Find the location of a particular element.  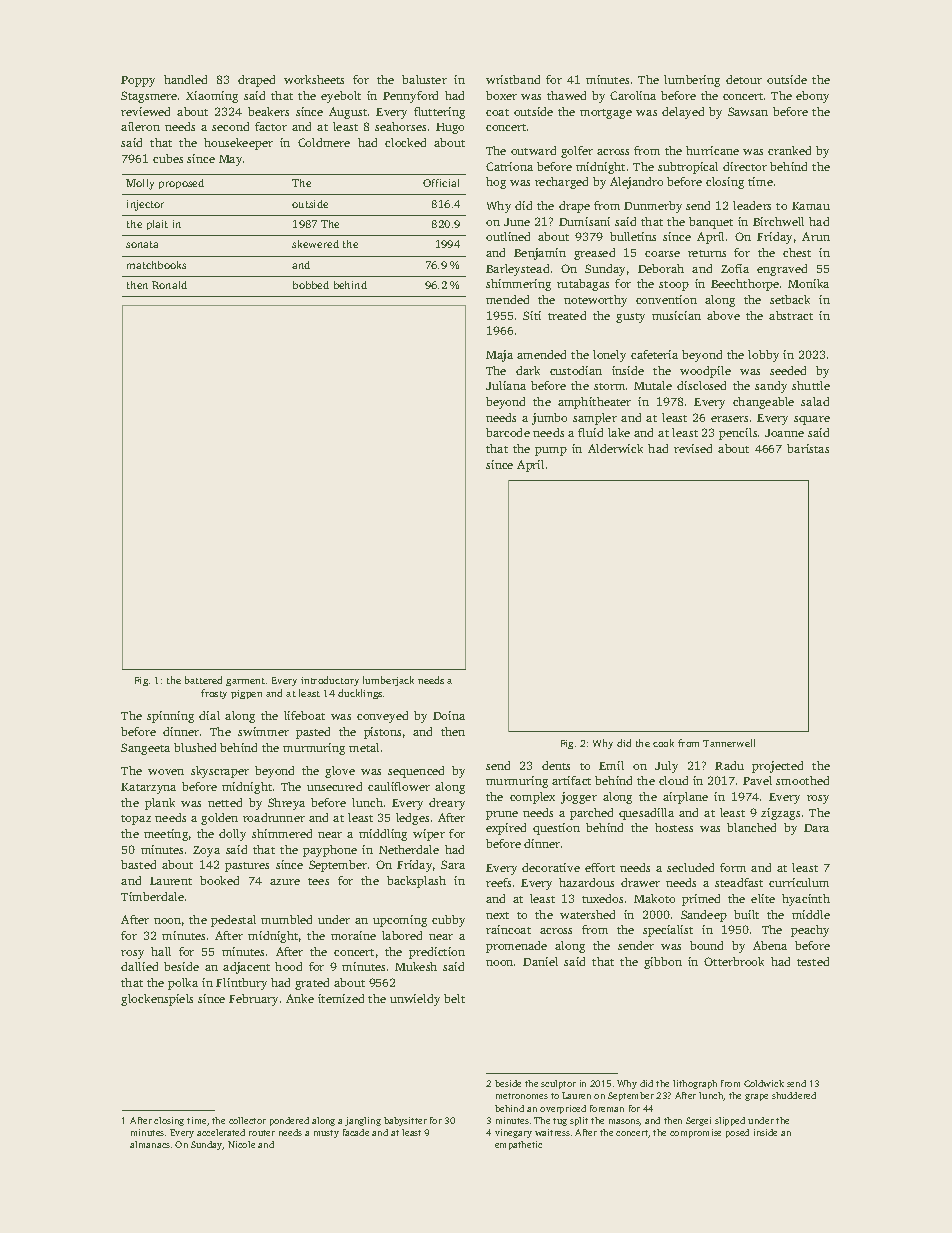

shimmered is located at coordinates (282, 833).
